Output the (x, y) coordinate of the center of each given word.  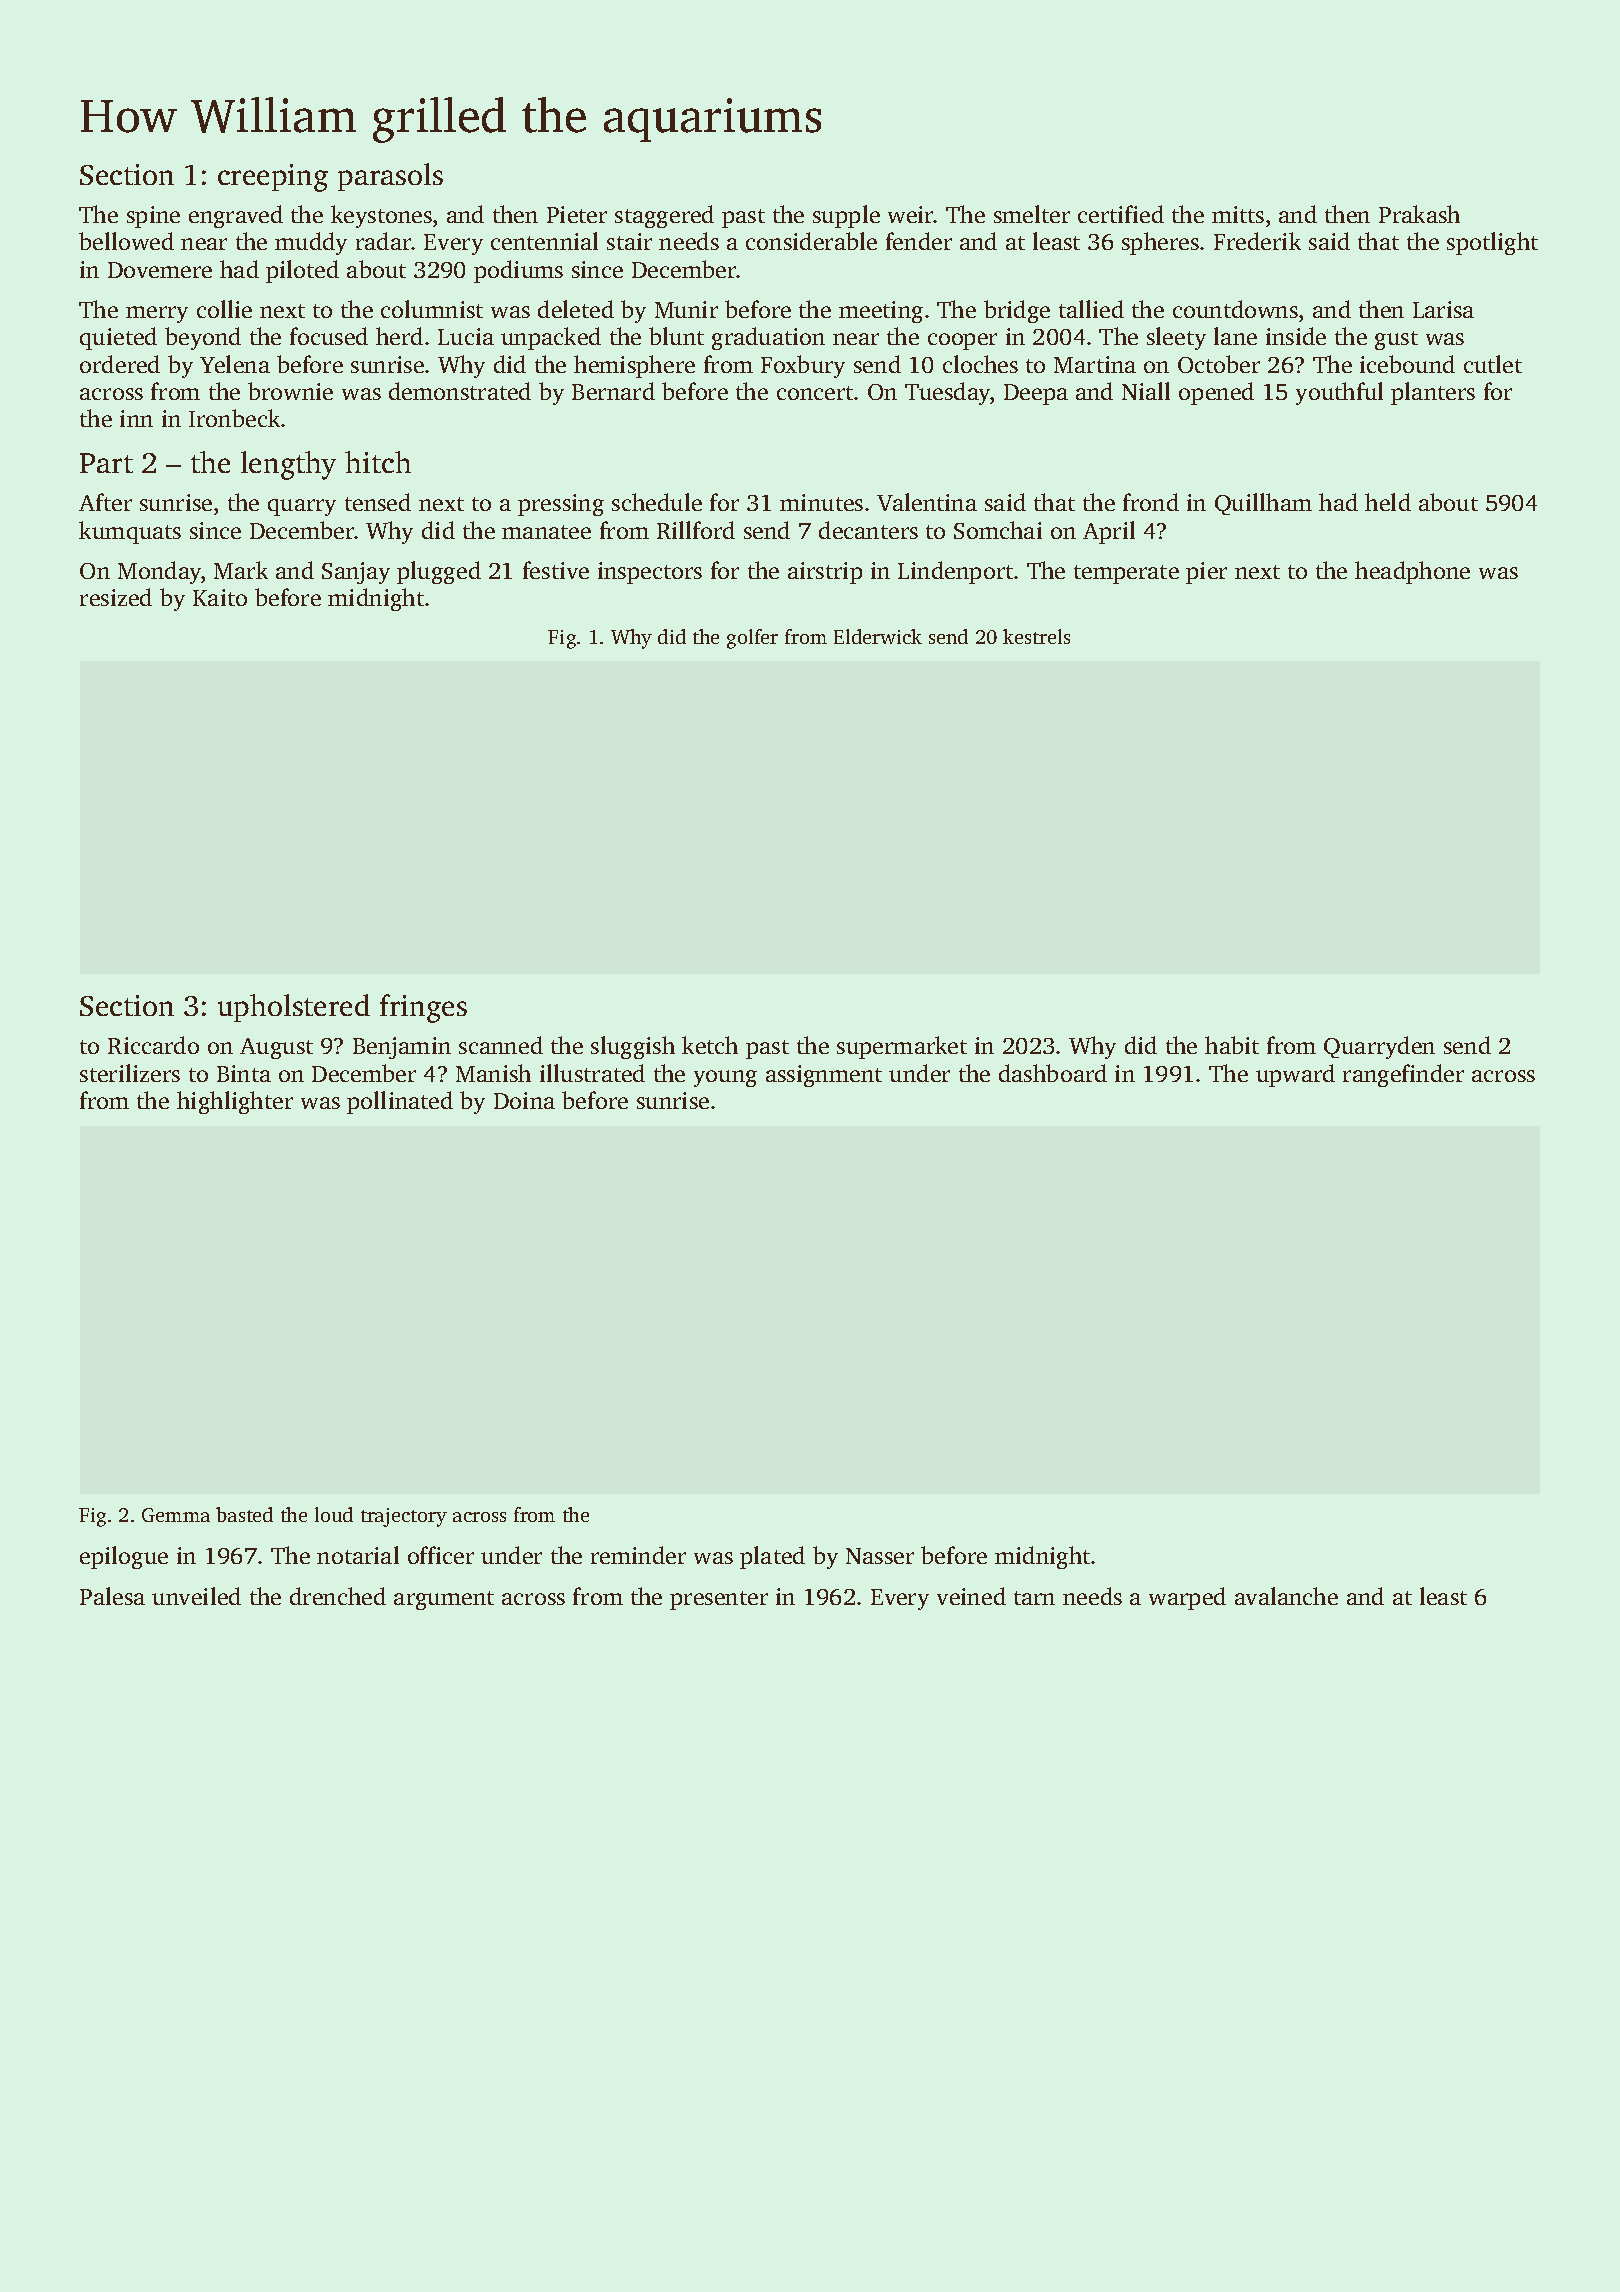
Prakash (1419, 214)
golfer (752, 639)
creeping (273, 178)
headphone (1412, 572)
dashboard (1053, 1073)
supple (846, 216)
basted (244, 1514)
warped (1187, 1598)
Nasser (880, 1556)
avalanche (1286, 1596)
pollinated (400, 1102)
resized (116, 597)
